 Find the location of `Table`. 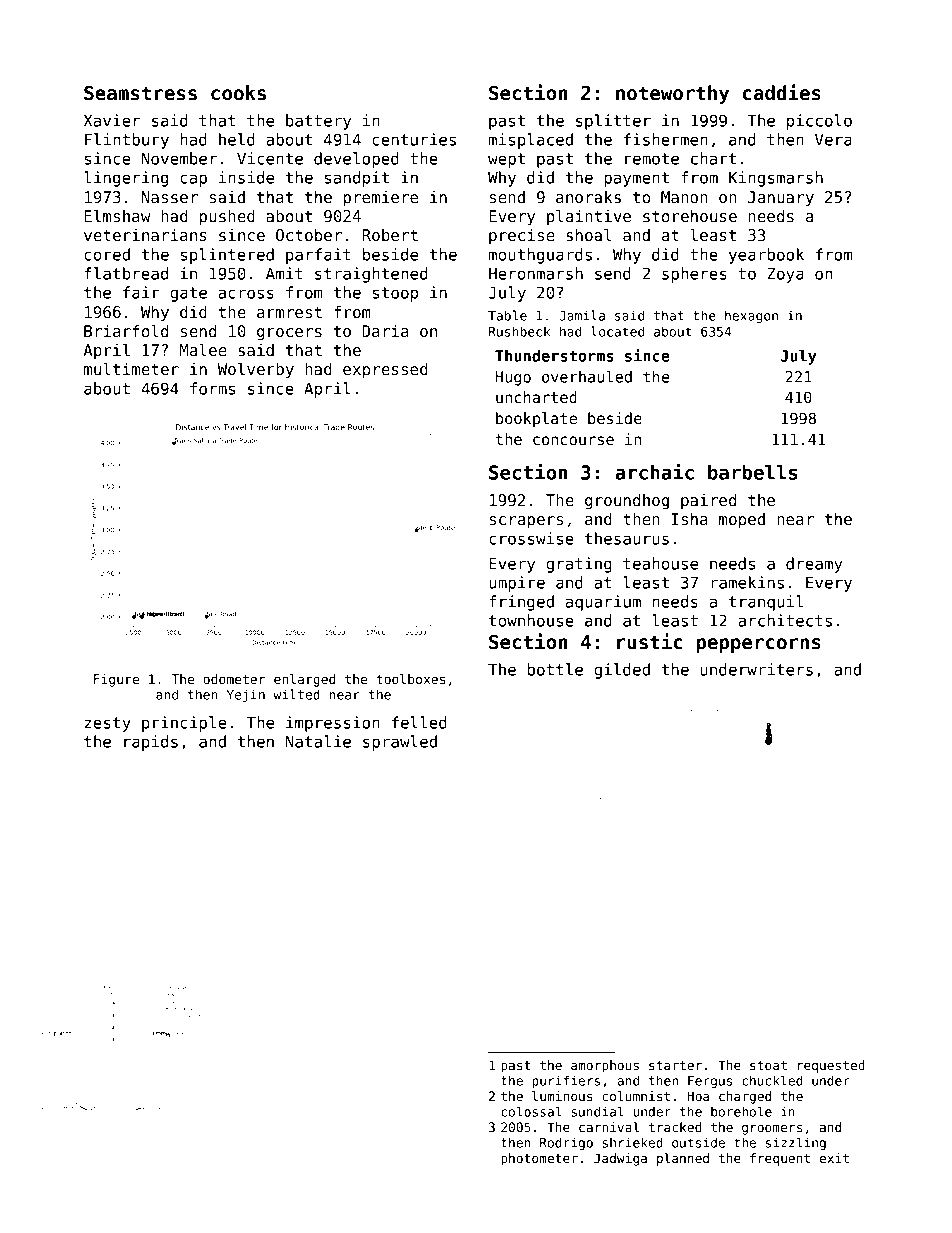

Table is located at coordinates (507, 315).
